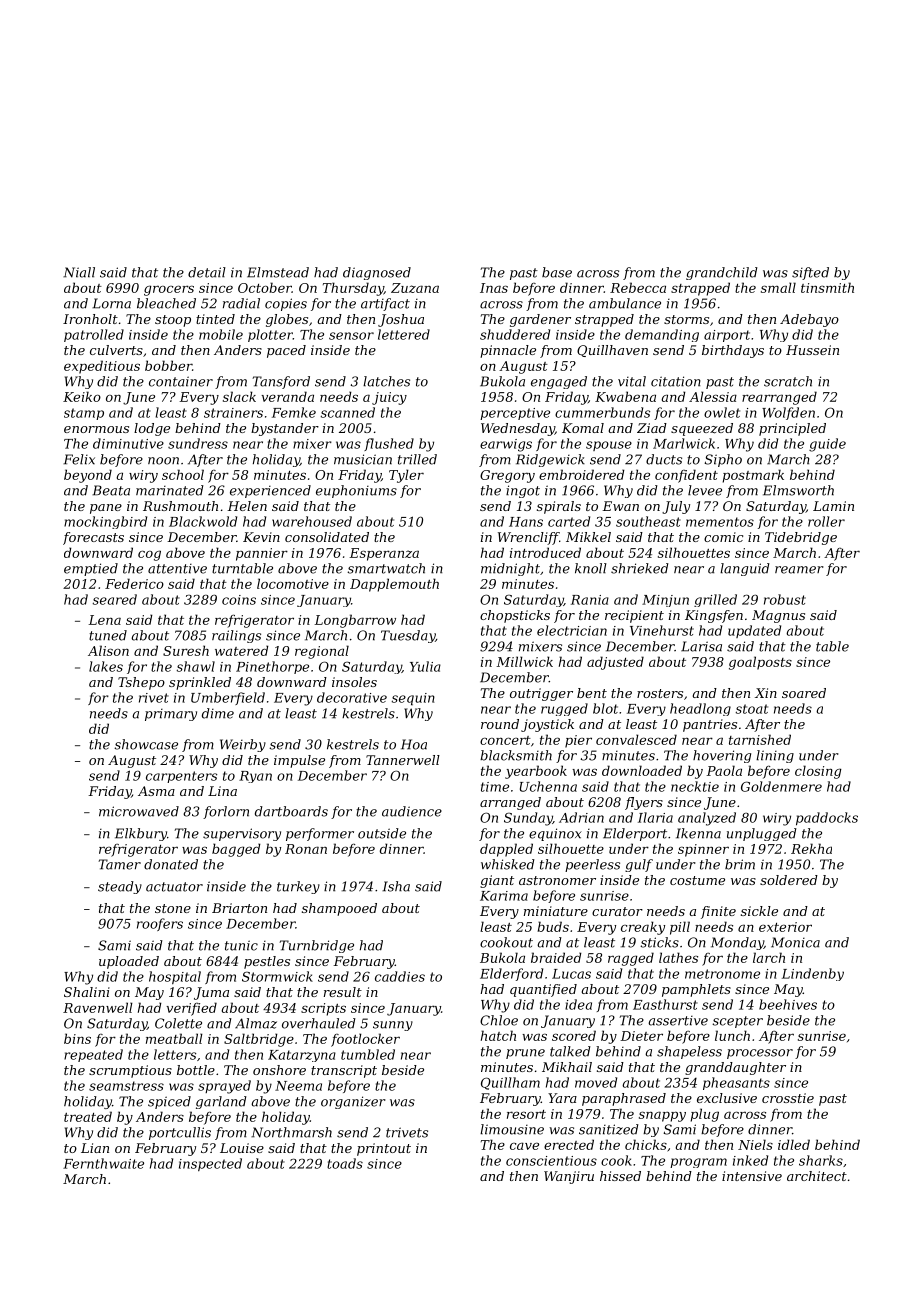 The image size is (924, 1308). What do you see at coordinates (95, 1148) in the screenshot?
I see `Lian` at bounding box center [95, 1148].
